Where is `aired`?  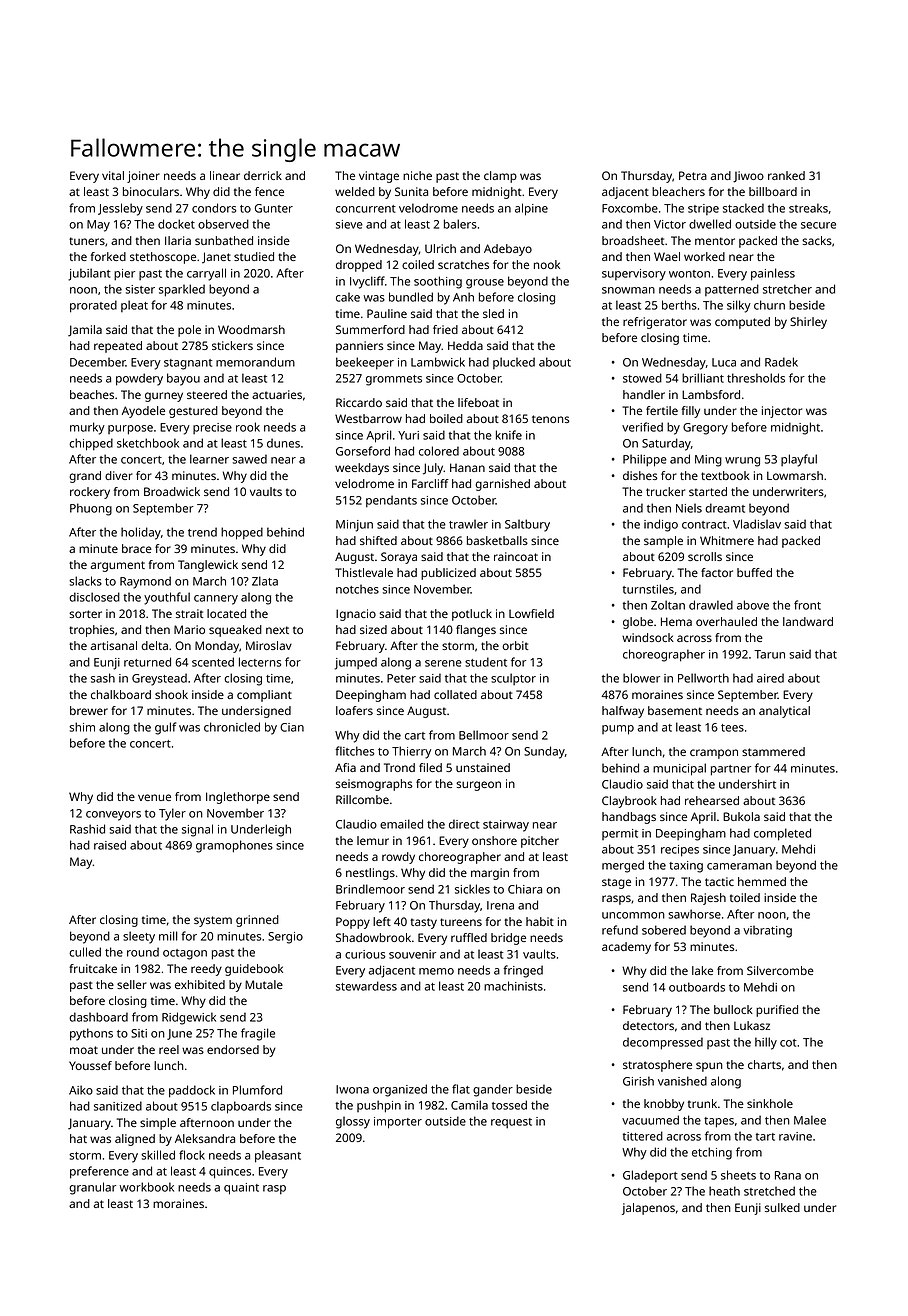 aired is located at coordinates (770, 678).
